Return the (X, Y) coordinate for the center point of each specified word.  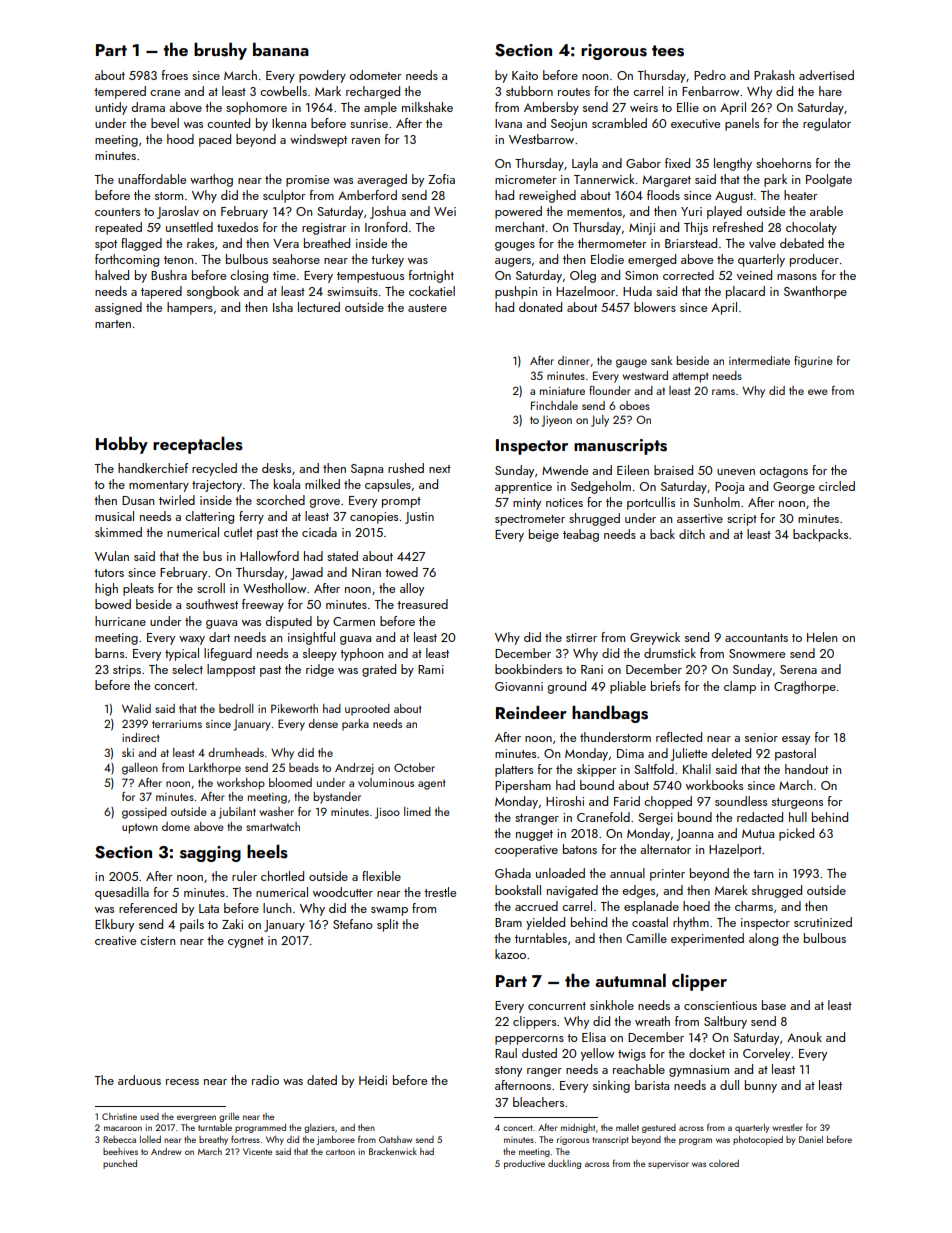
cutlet (238, 532)
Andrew (166, 1151)
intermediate (759, 360)
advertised (826, 75)
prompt (401, 502)
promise (307, 181)
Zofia (441, 179)
